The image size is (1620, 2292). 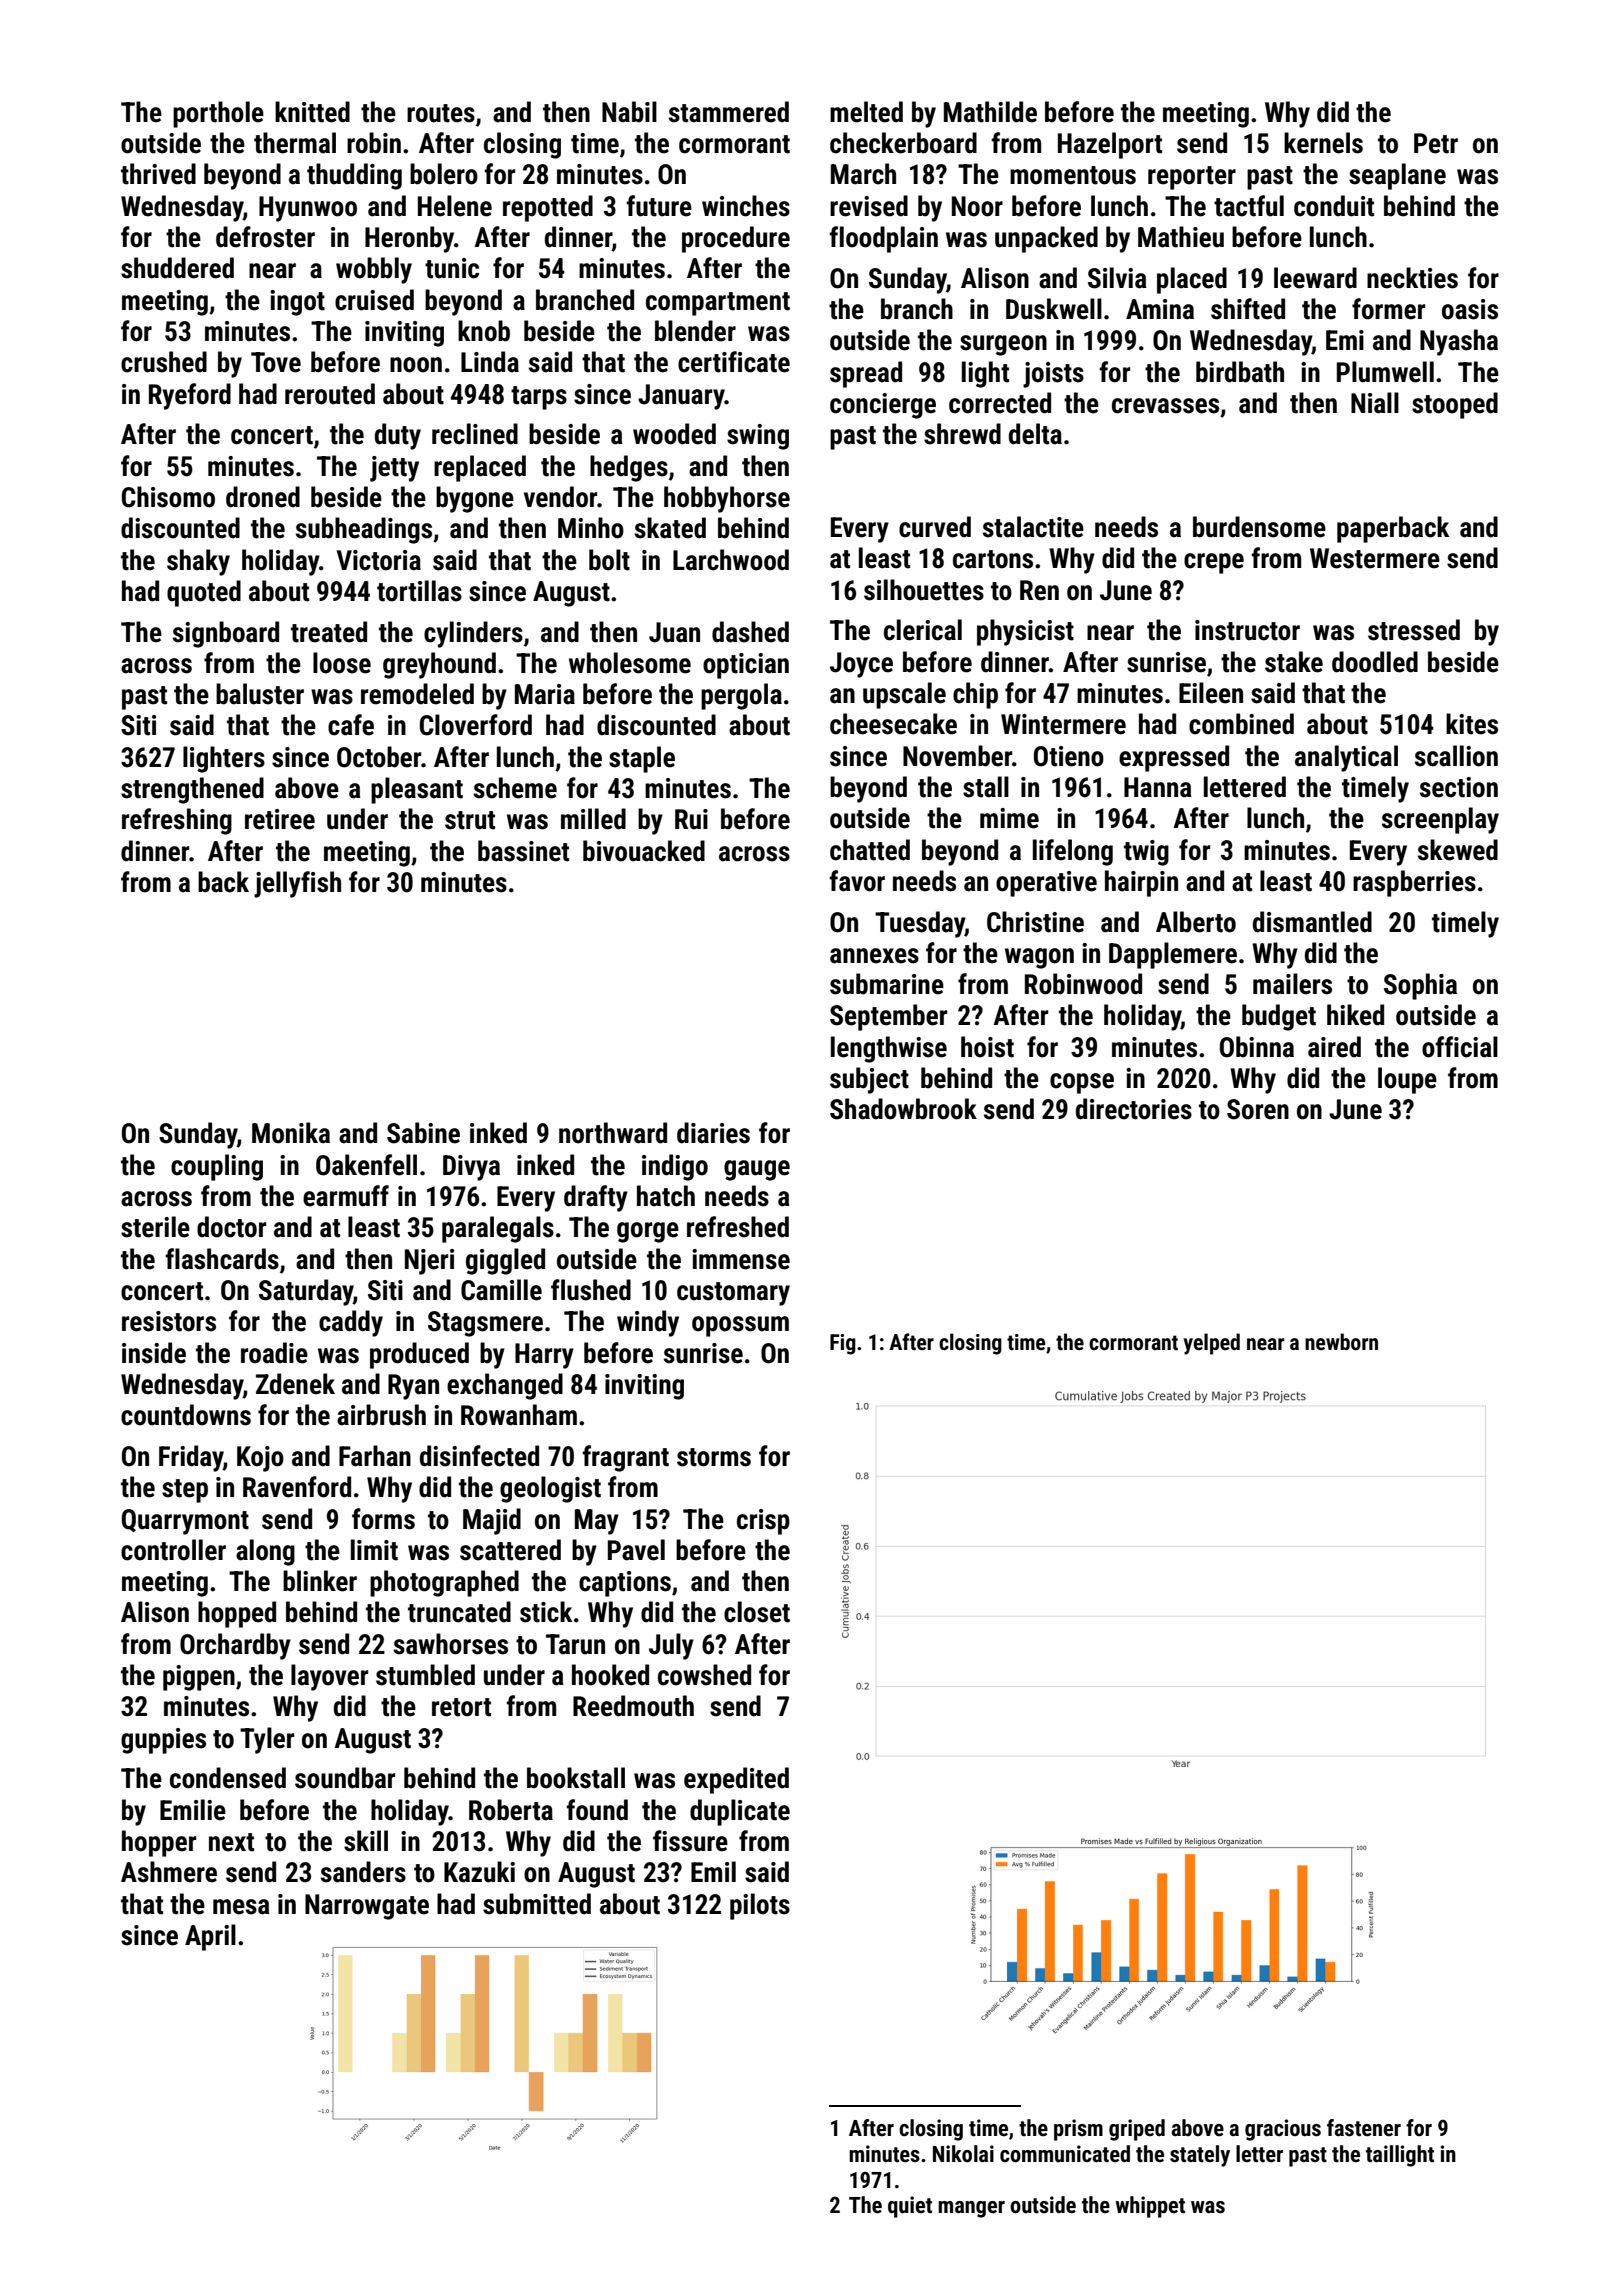 I want to click on crepe, so click(x=1214, y=563).
